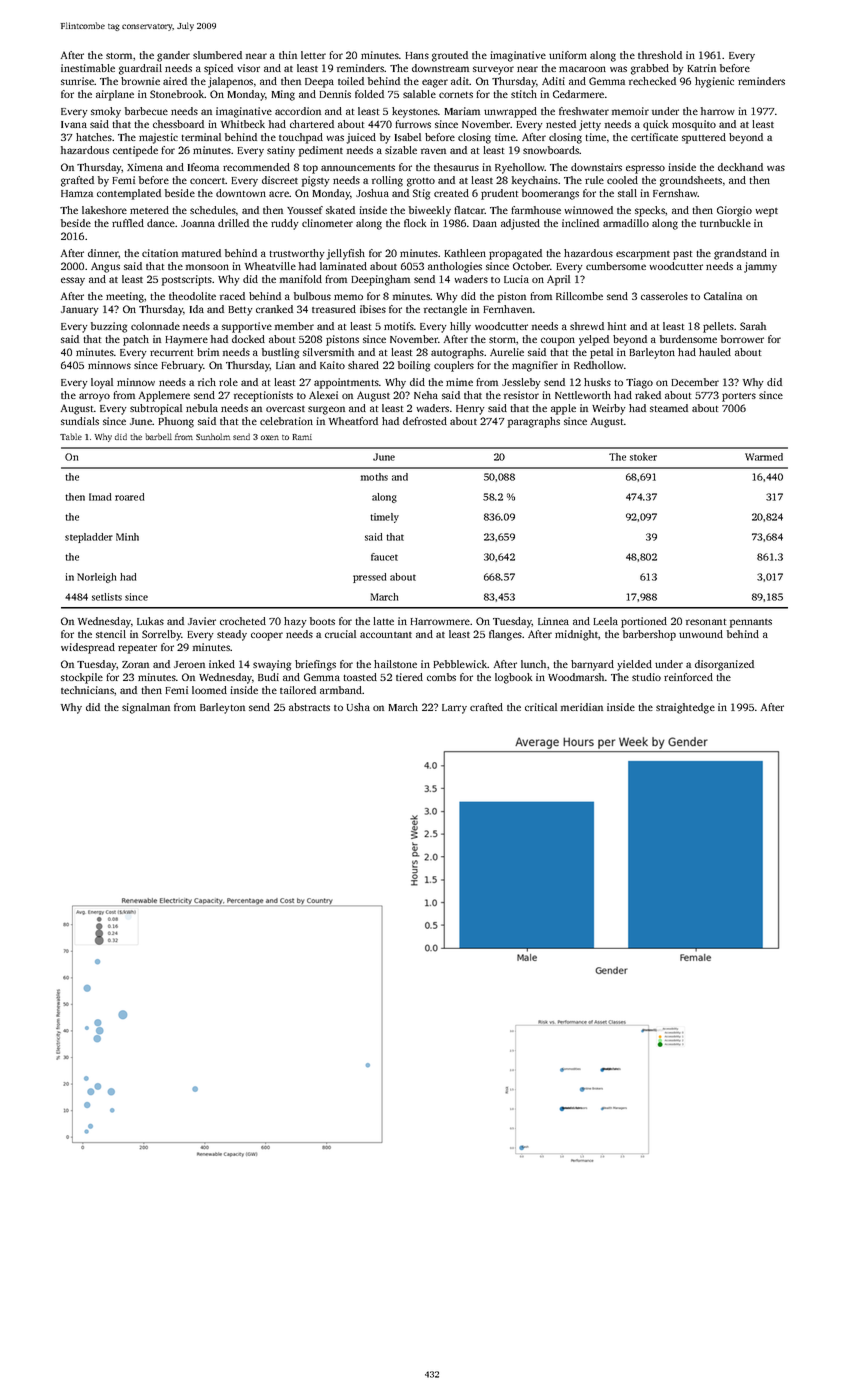  Describe the element at coordinates (384, 557) in the screenshot. I see `faucet` at that location.
